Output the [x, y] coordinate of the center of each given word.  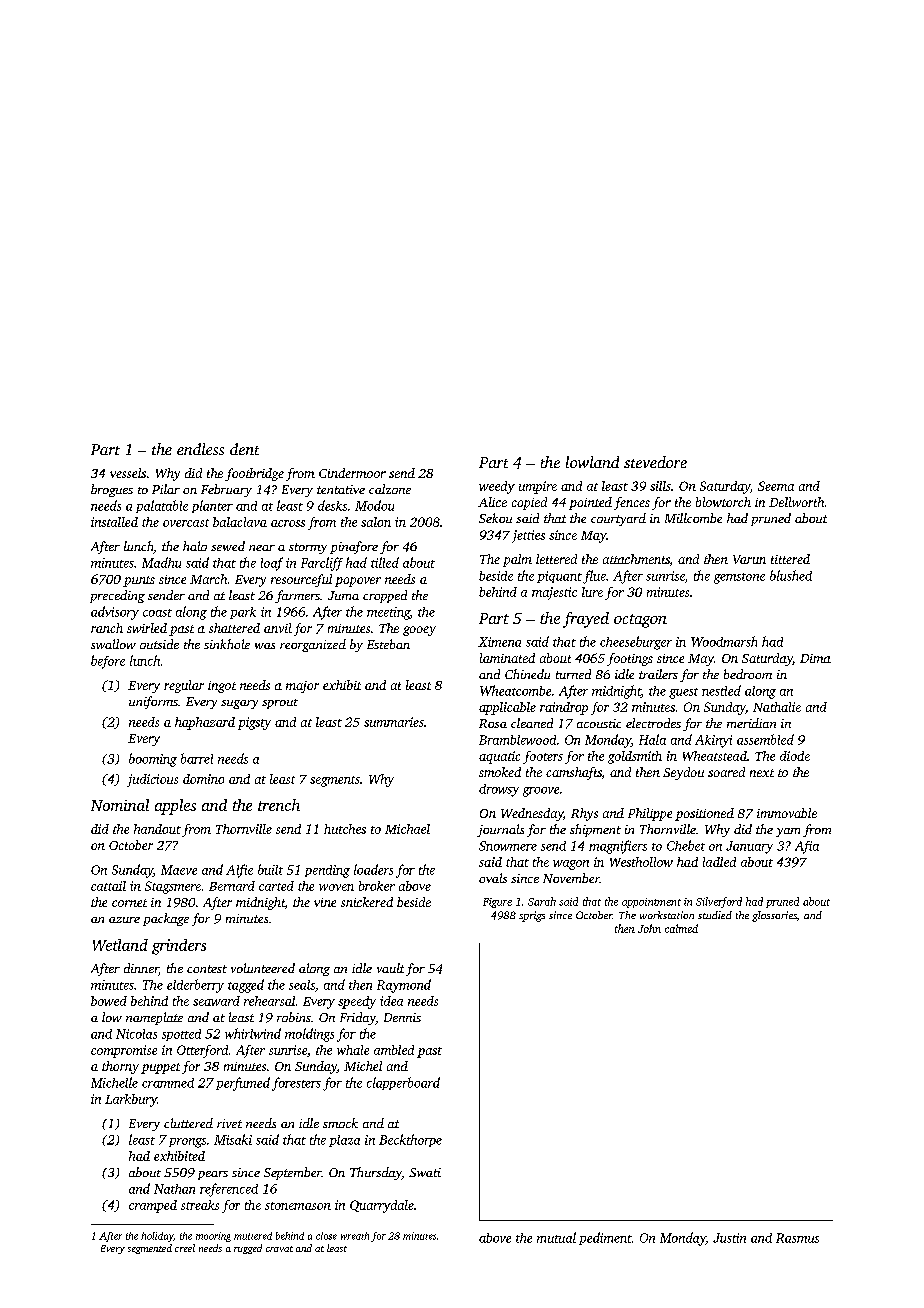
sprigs [532, 916]
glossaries [774, 916]
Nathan [174, 1189]
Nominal [120, 805]
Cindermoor [352, 473]
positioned [704, 814]
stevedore [655, 462]
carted [276, 886]
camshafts [574, 773]
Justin [729, 1238]
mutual [556, 1237]
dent [244, 449]
